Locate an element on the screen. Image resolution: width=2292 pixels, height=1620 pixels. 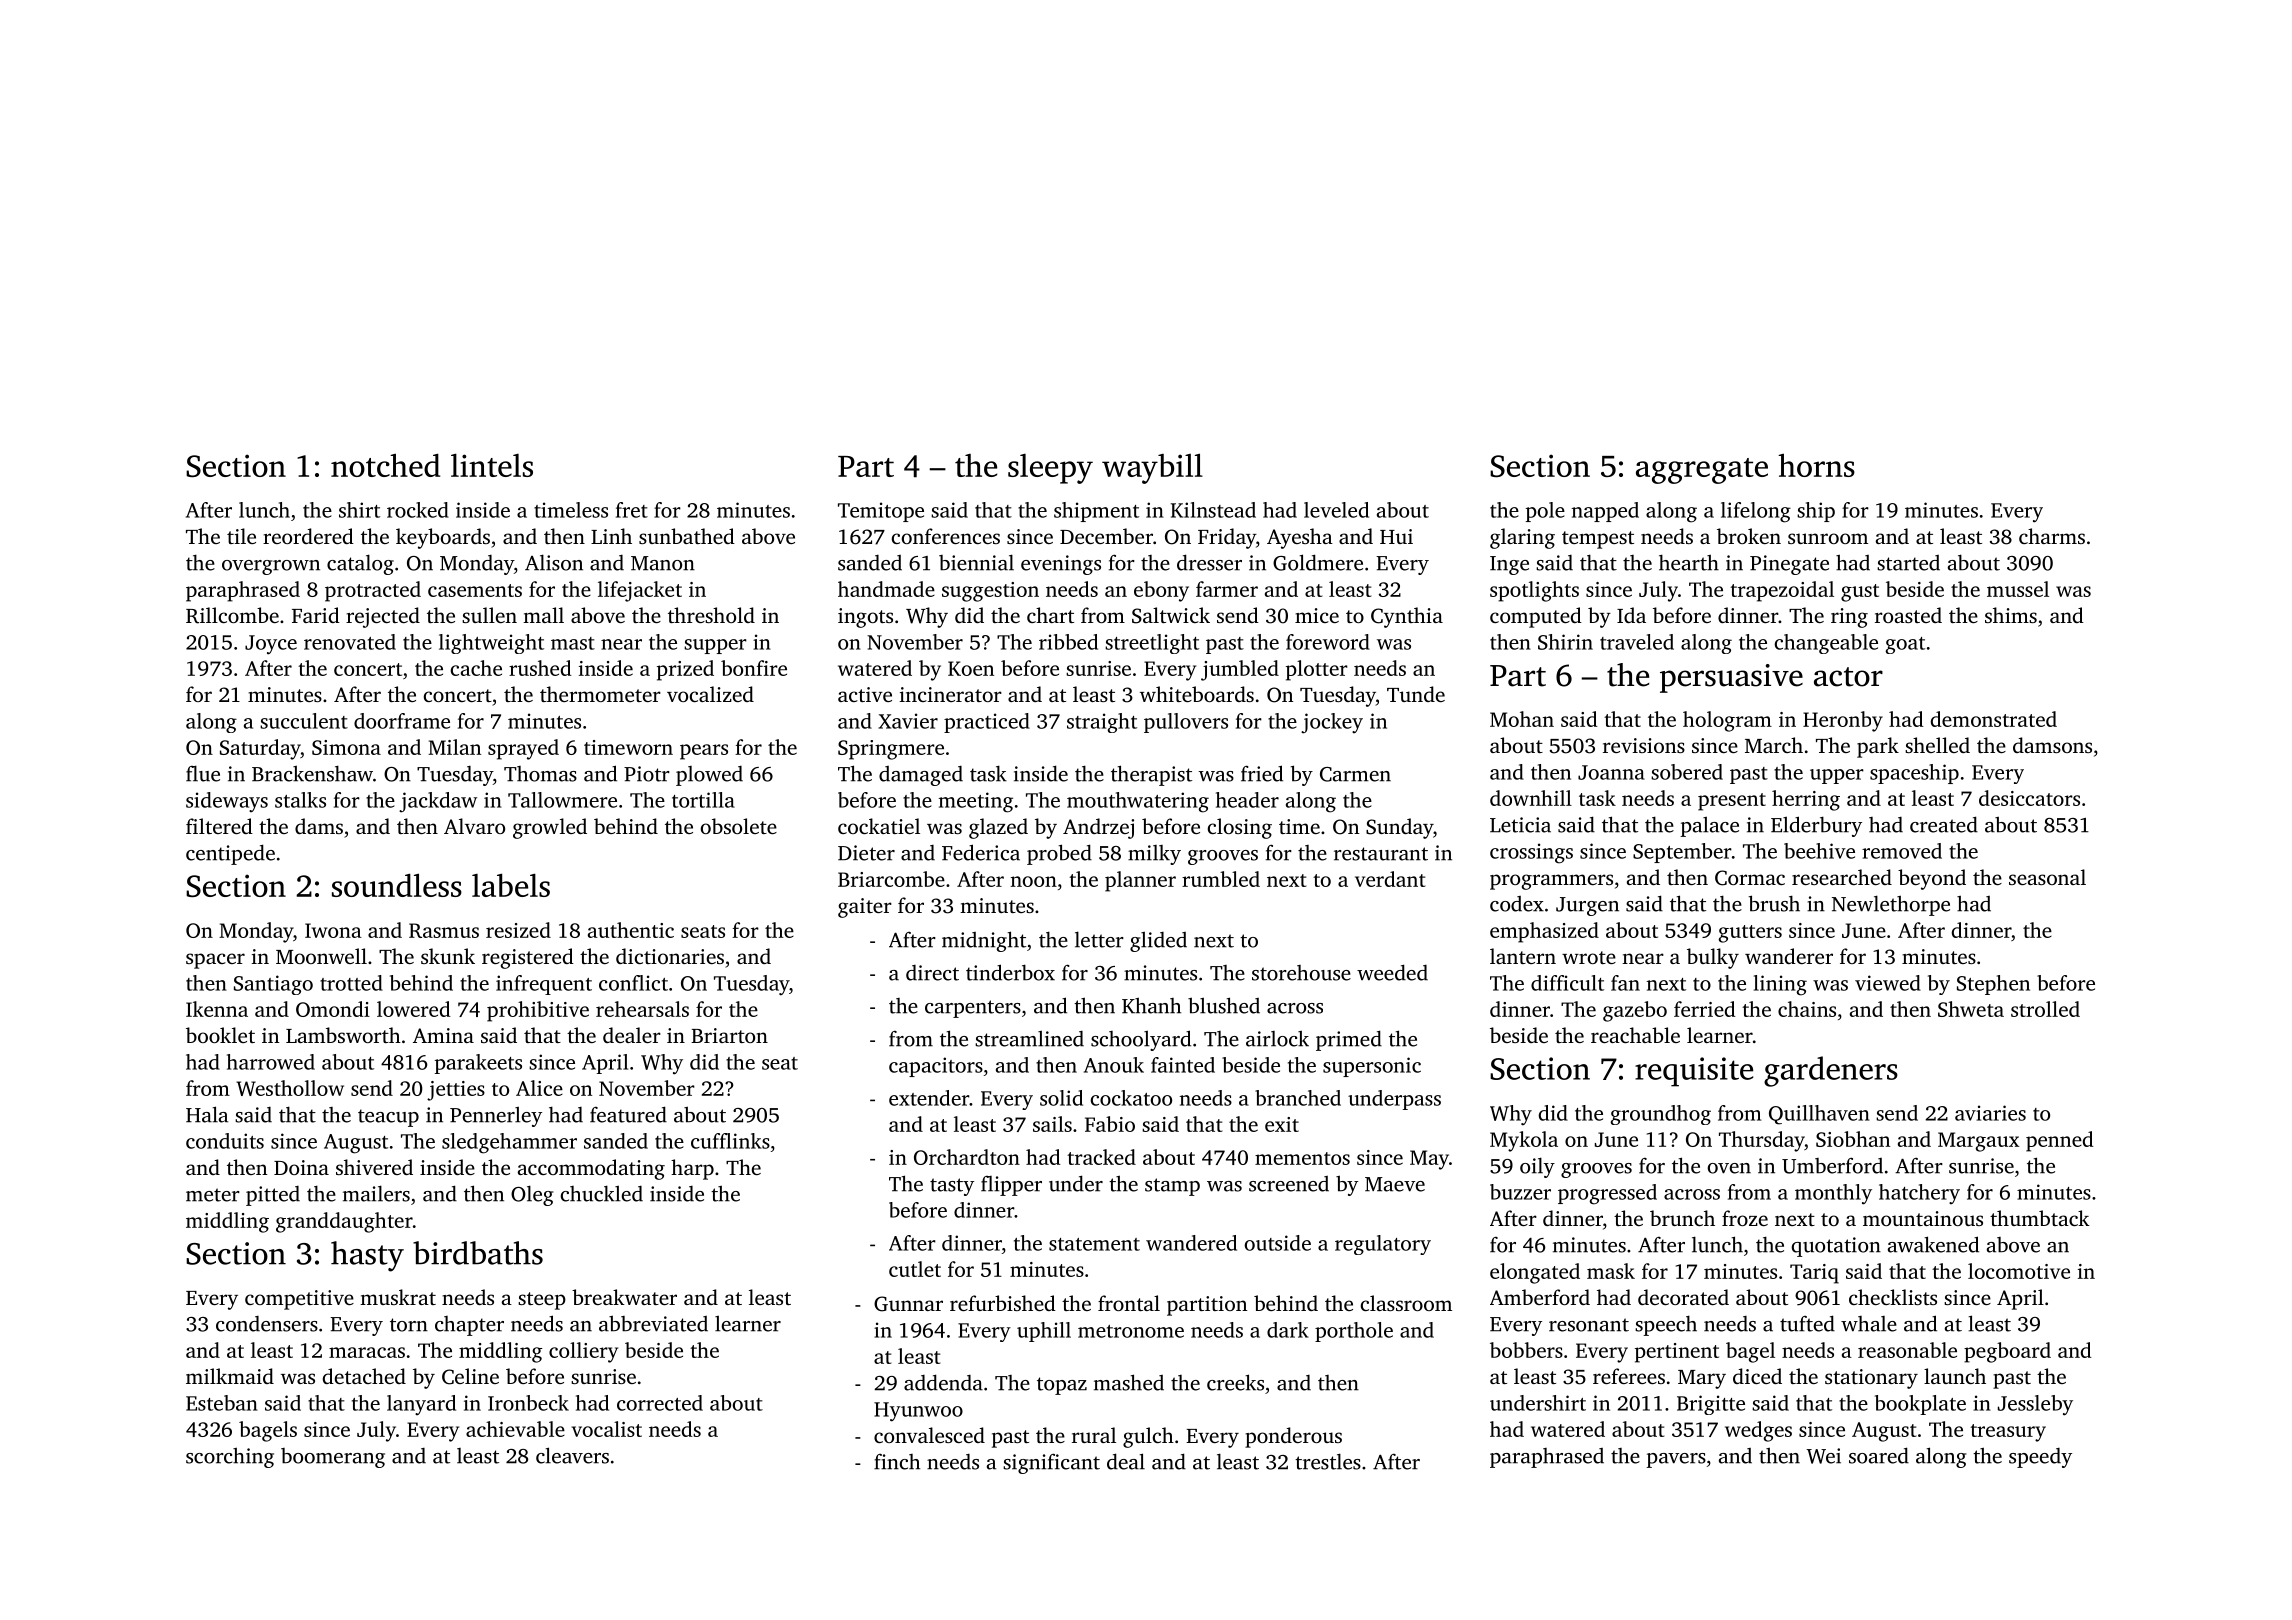
bulky is located at coordinates (1713, 958).
